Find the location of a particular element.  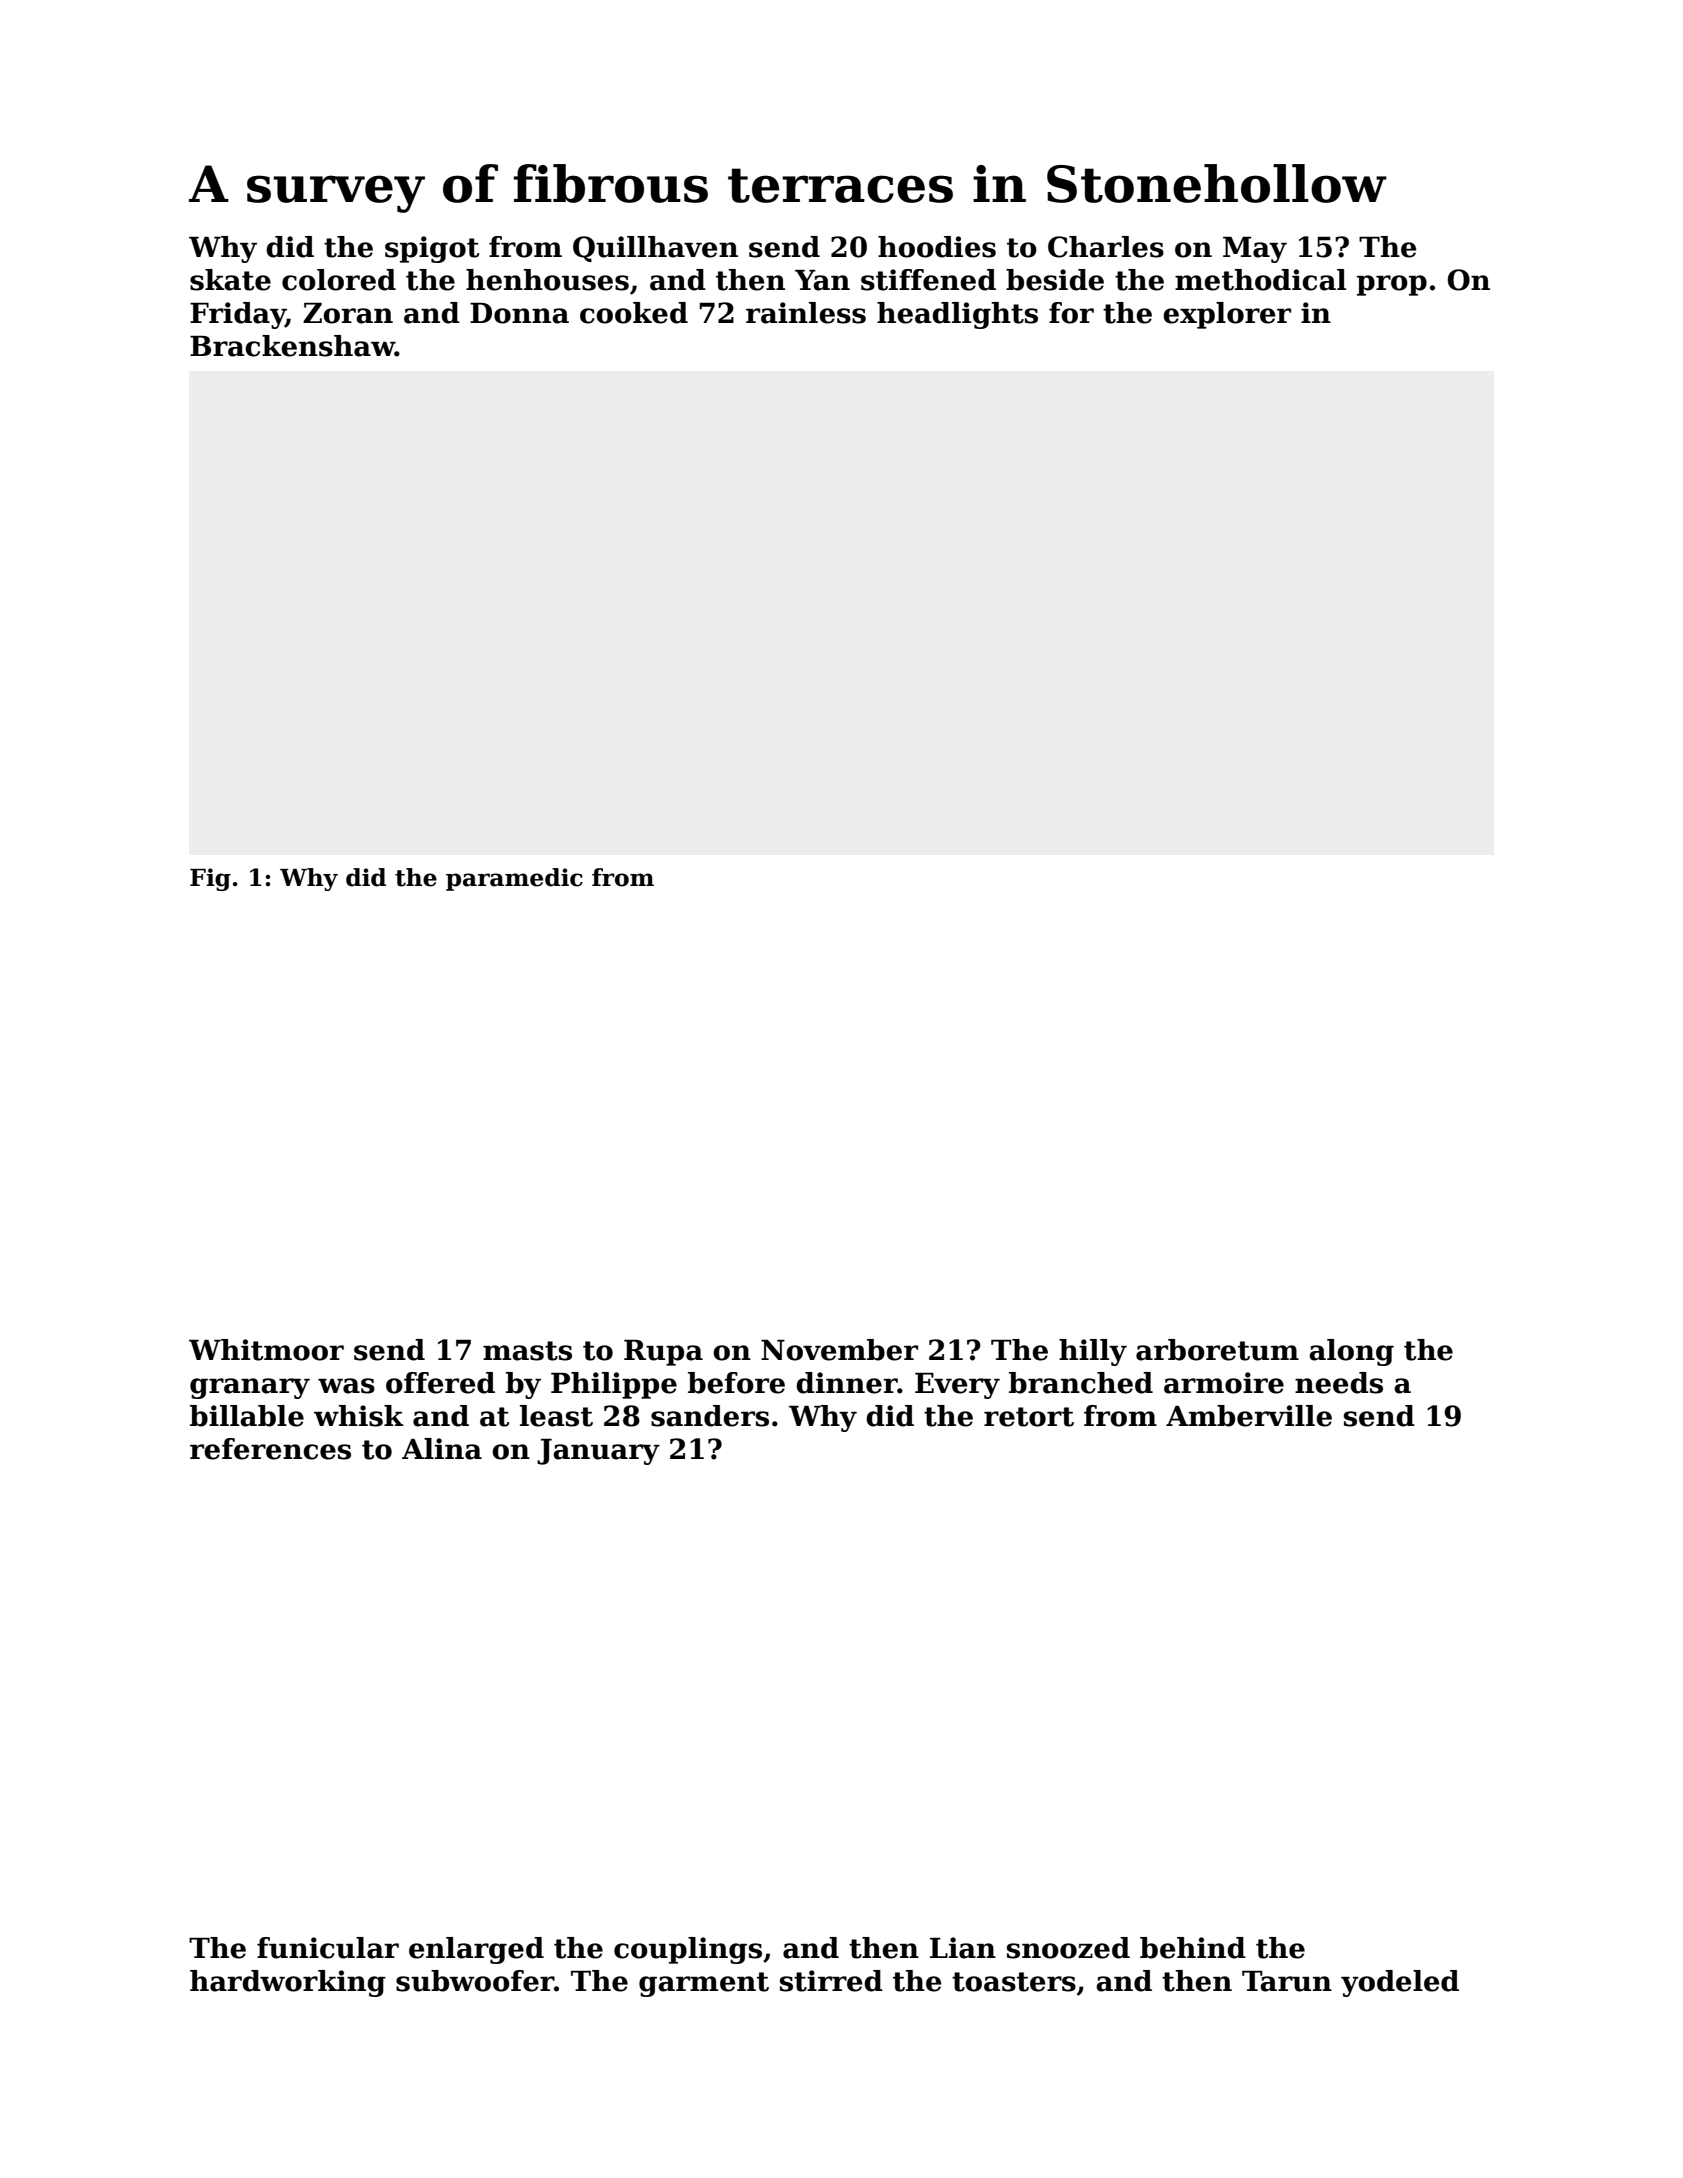

couplings is located at coordinates (688, 1950).
